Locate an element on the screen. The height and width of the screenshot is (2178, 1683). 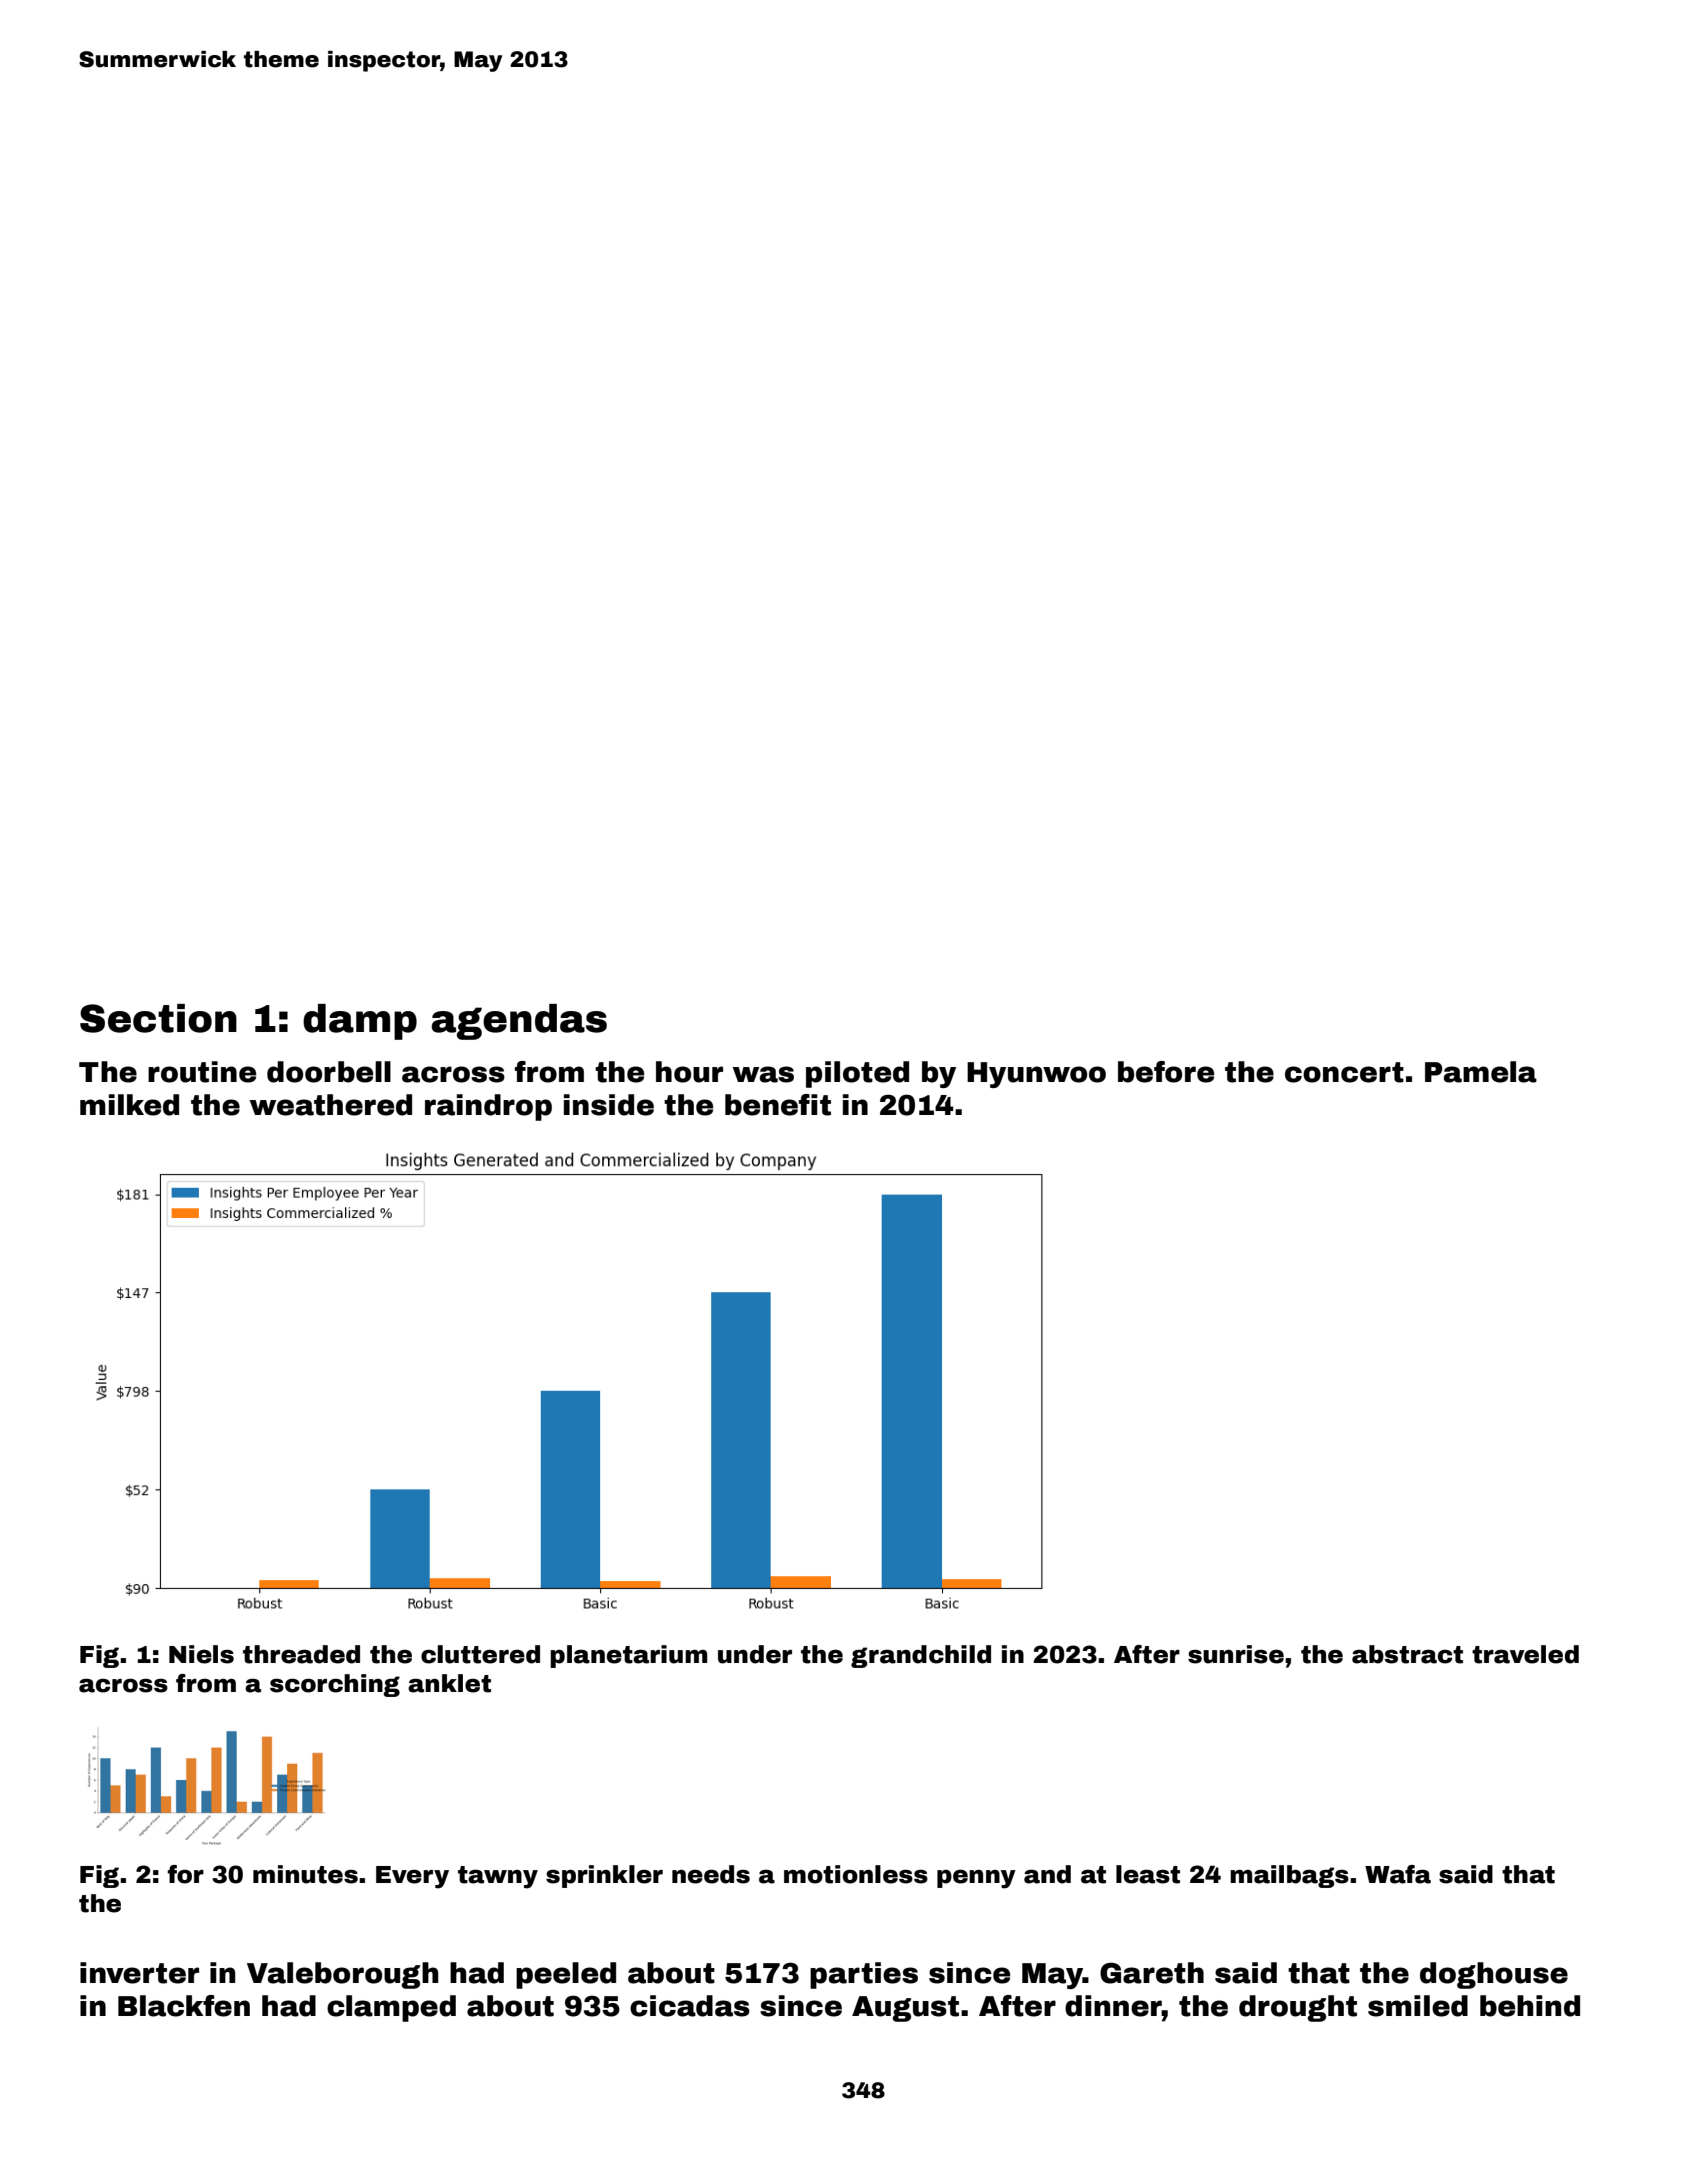
sprinkler is located at coordinates (604, 1876).
